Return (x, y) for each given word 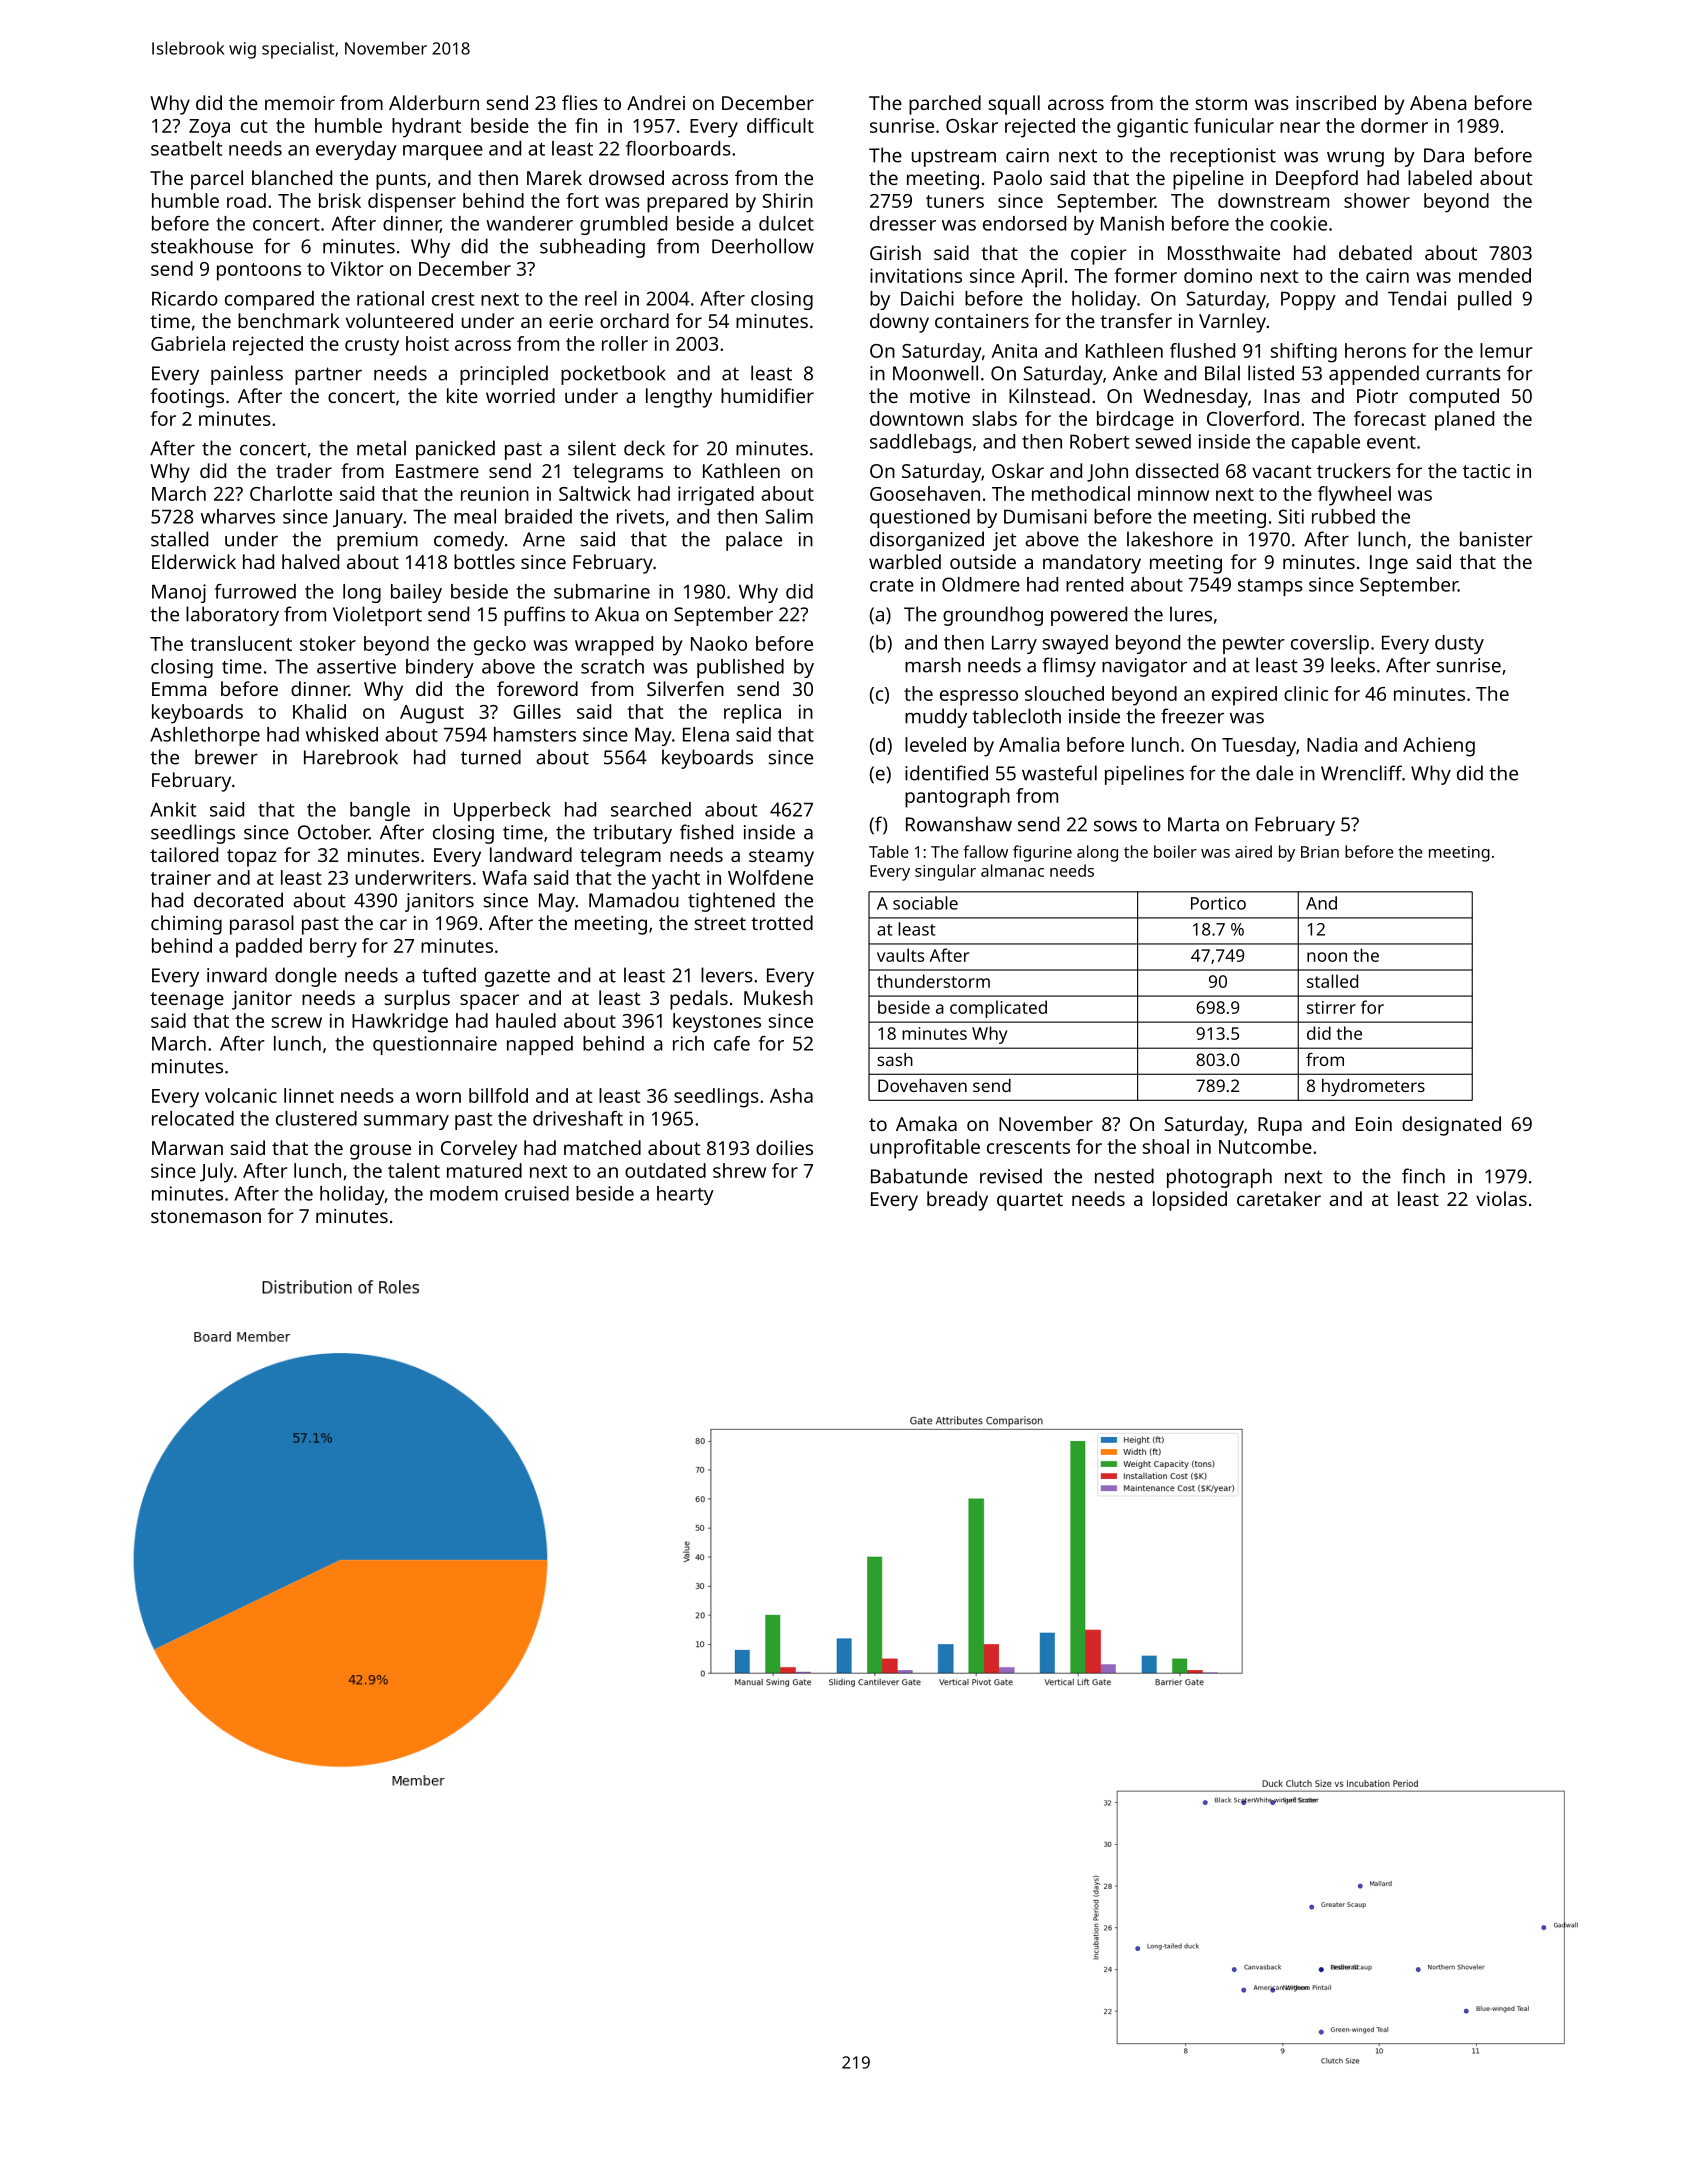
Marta (1193, 824)
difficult (780, 125)
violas (1501, 1198)
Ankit (173, 809)
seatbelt (186, 148)
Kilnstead (1049, 395)
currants (1463, 374)
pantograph (957, 798)
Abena (1438, 102)
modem (464, 1193)
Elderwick (194, 561)
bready (957, 1201)
